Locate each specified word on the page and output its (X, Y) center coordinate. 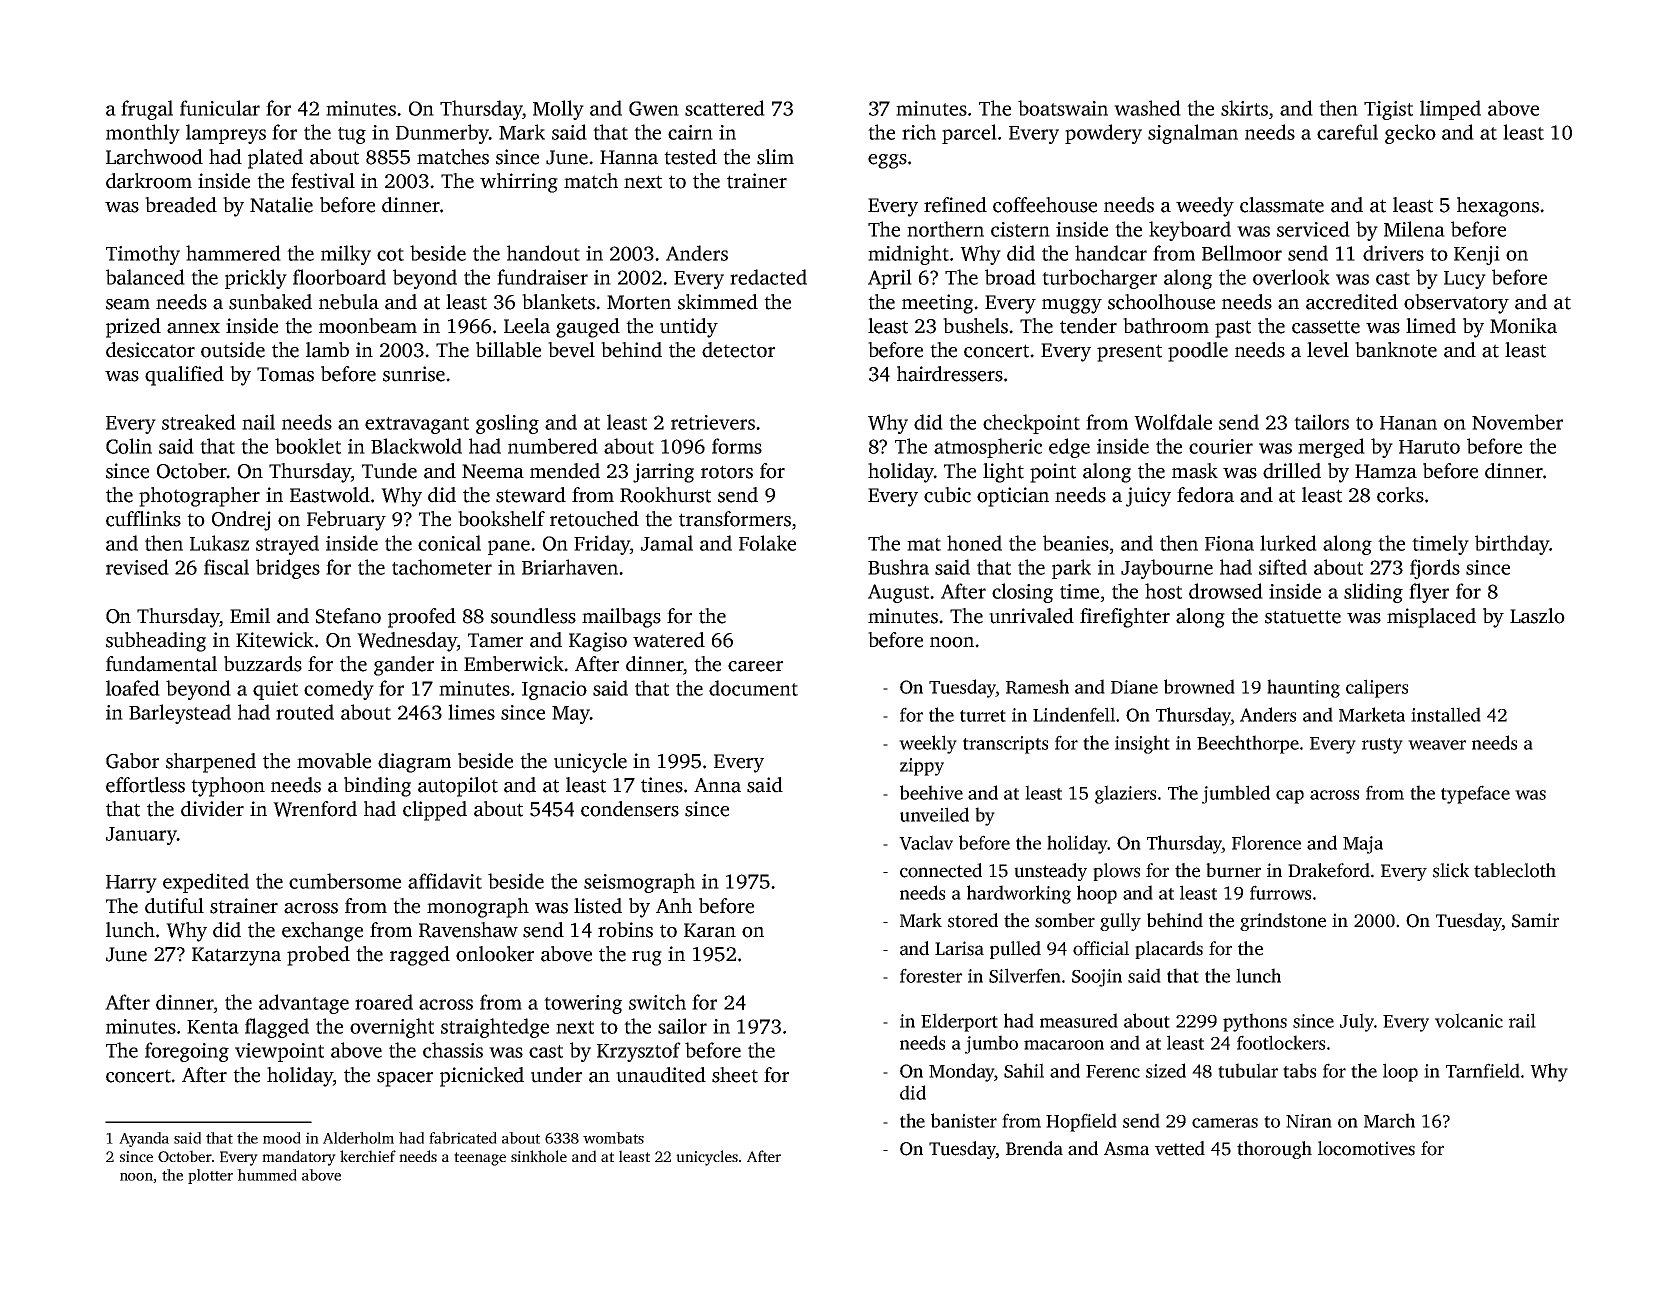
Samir (1535, 920)
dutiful (174, 906)
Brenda (1034, 1148)
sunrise (414, 374)
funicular (220, 108)
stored (973, 920)
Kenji (1477, 255)
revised (137, 567)
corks (1400, 495)
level (1328, 350)
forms (737, 446)
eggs (887, 161)
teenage (480, 1159)
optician (1013, 497)
